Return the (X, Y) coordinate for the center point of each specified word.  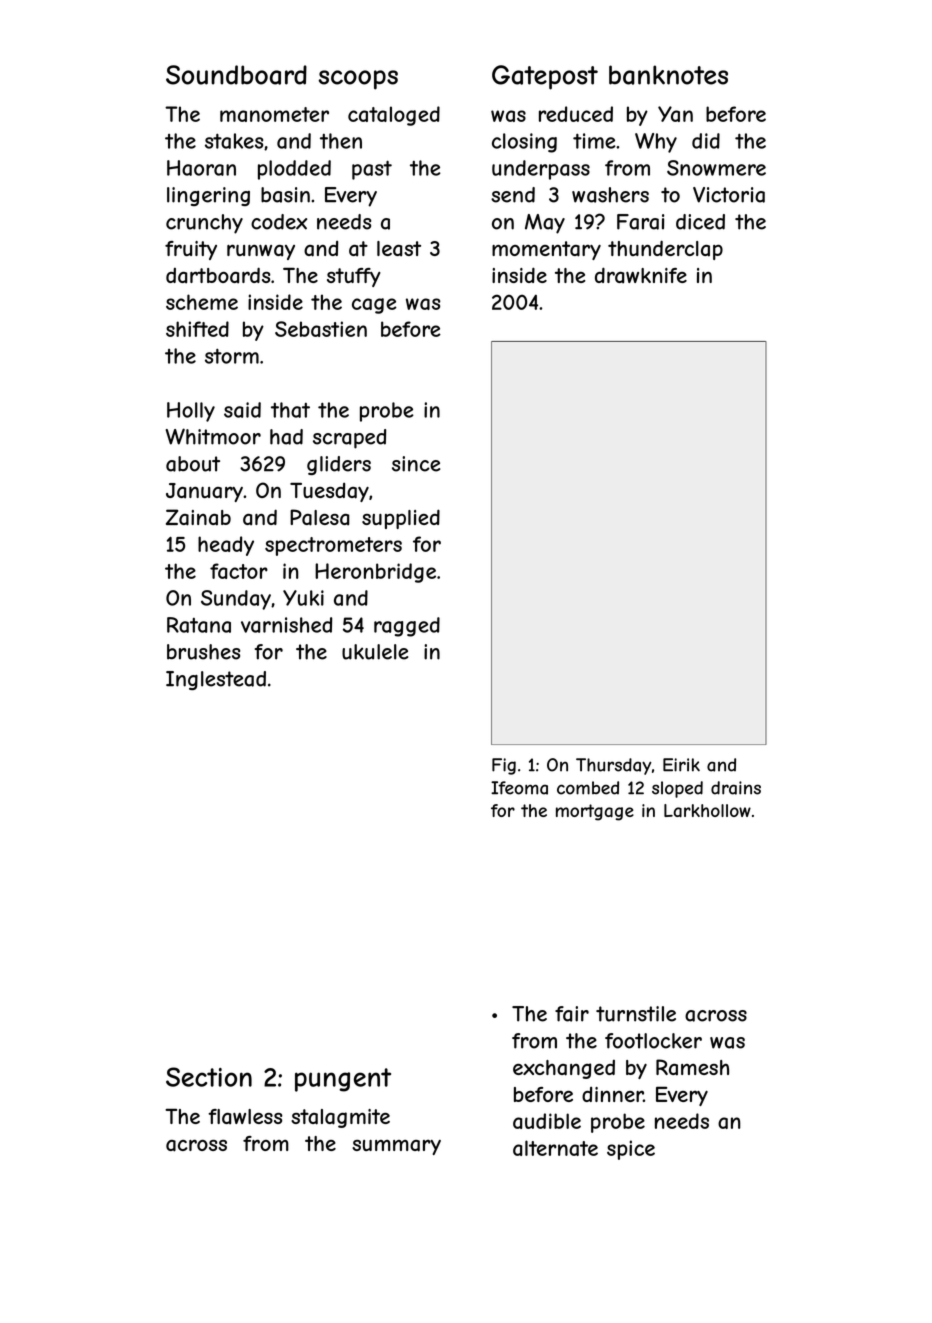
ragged (407, 627)
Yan (675, 114)
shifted (197, 329)
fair (572, 1014)
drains (736, 788)
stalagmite (340, 1118)
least (399, 249)
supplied (401, 519)
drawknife (641, 275)
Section (209, 1077)
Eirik (681, 765)
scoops (358, 80)
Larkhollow (707, 811)
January (204, 492)
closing (524, 143)
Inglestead (216, 680)
